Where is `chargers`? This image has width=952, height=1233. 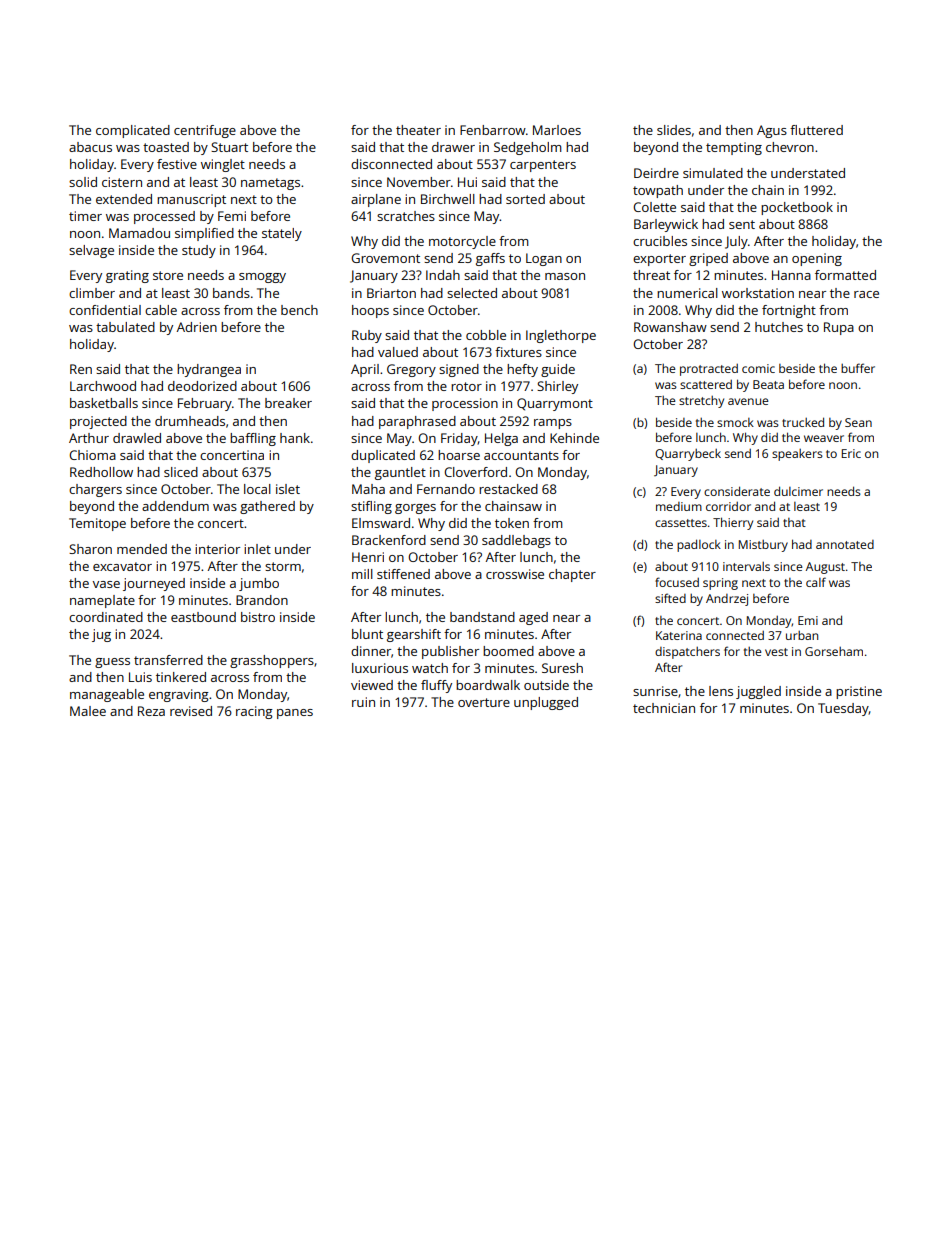 chargers is located at coordinates (95, 490).
